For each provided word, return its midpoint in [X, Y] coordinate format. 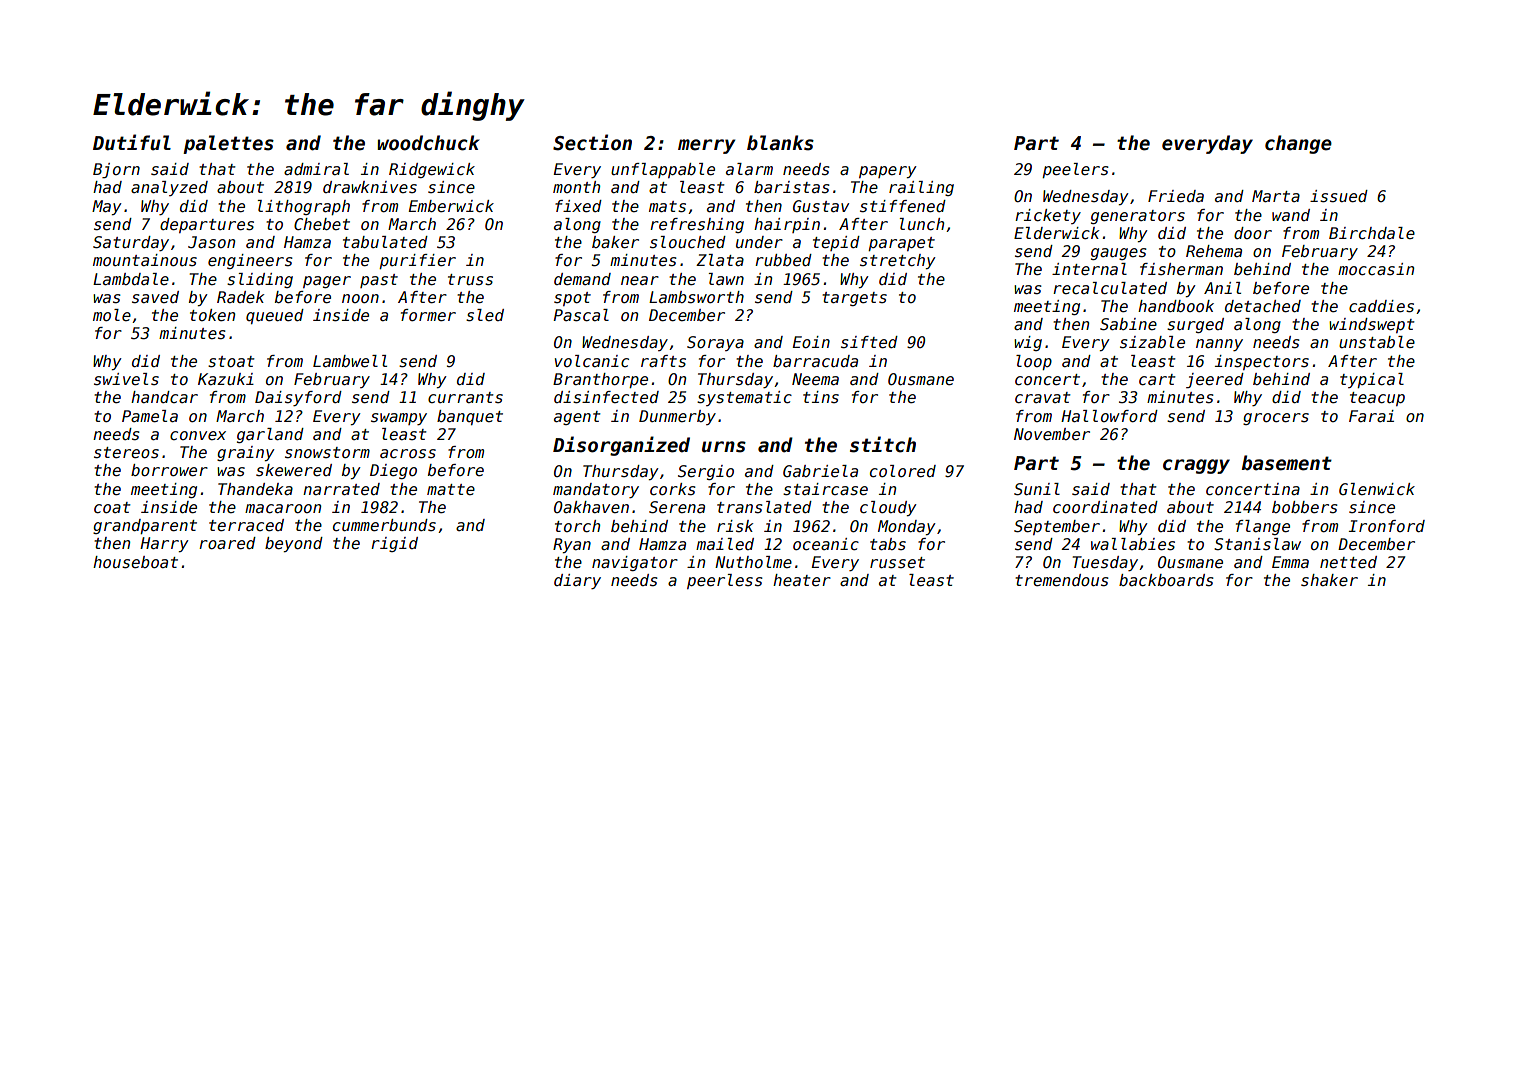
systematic [744, 398]
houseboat [135, 562]
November [1052, 434]
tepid [836, 243]
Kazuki [226, 379]
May [107, 207]
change [1298, 144]
